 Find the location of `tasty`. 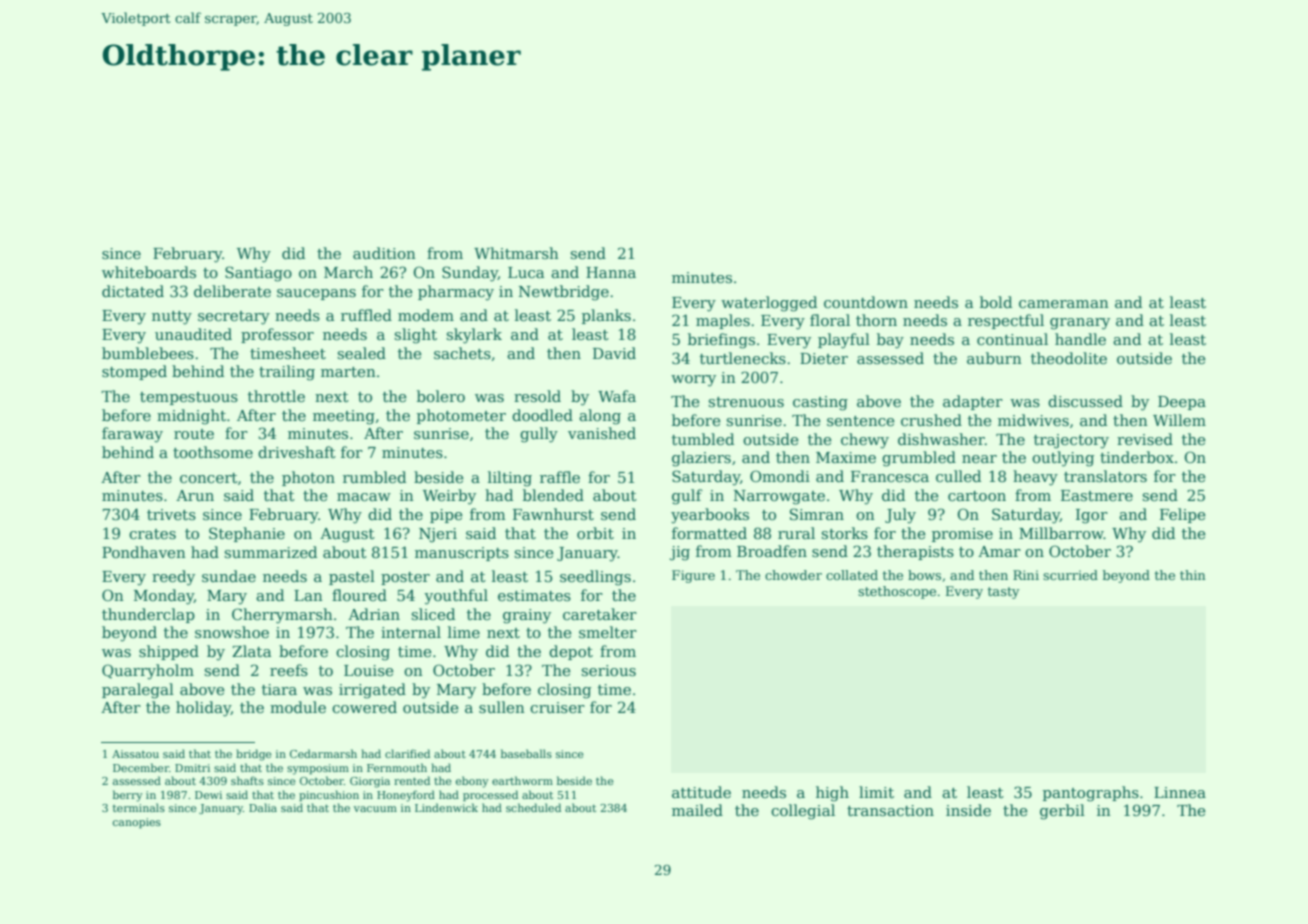

tasty is located at coordinates (1003, 593).
